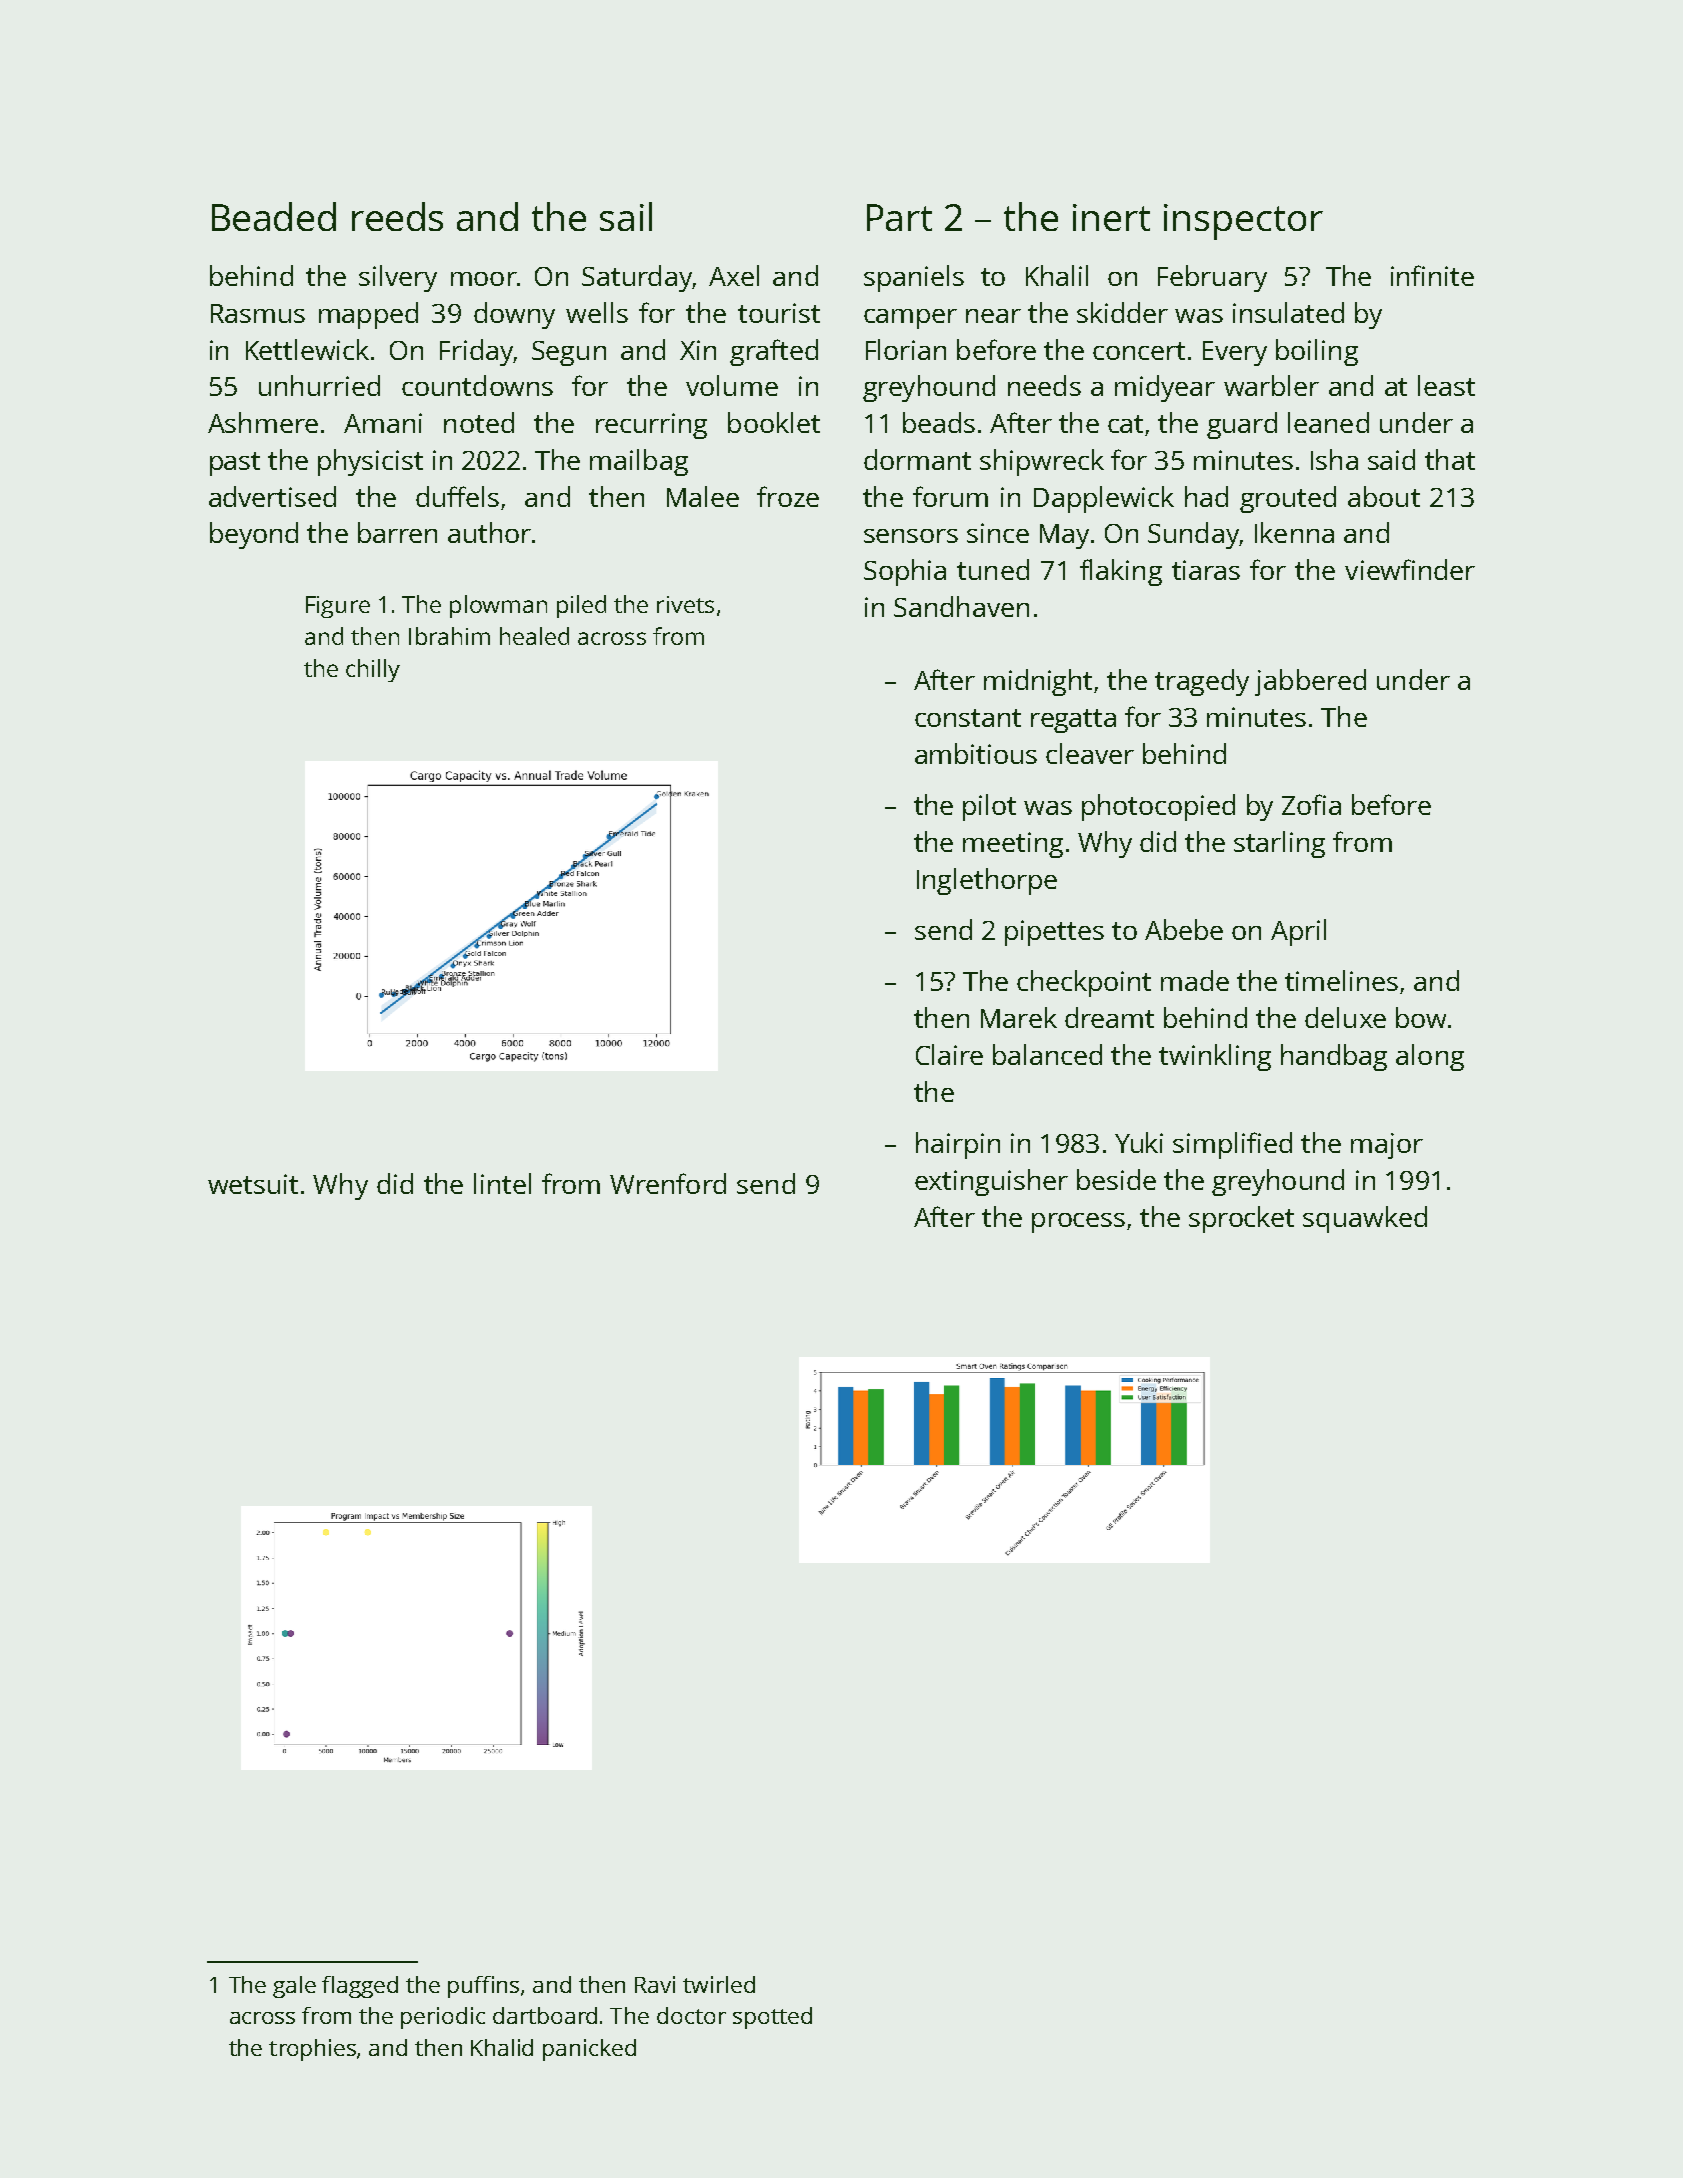  What do you see at coordinates (1078, 1223) in the screenshot?
I see `process` at bounding box center [1078, 1223].
